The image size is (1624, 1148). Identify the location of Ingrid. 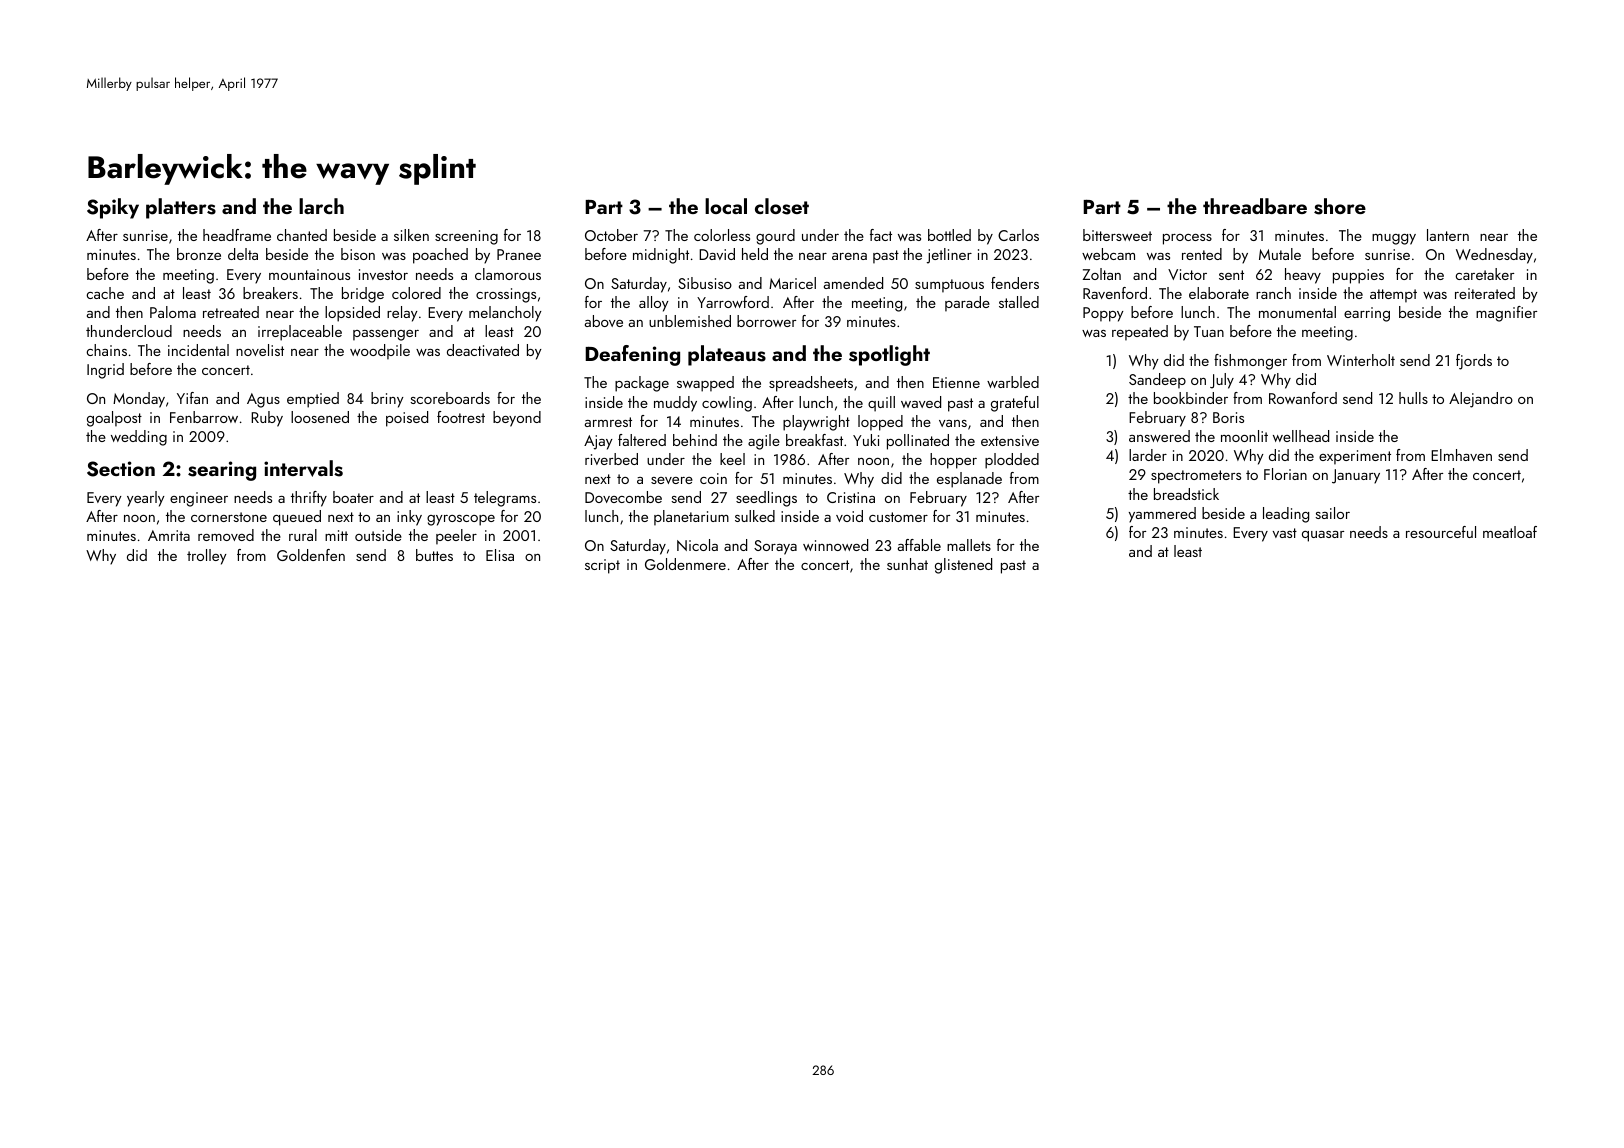
(105, 371).
